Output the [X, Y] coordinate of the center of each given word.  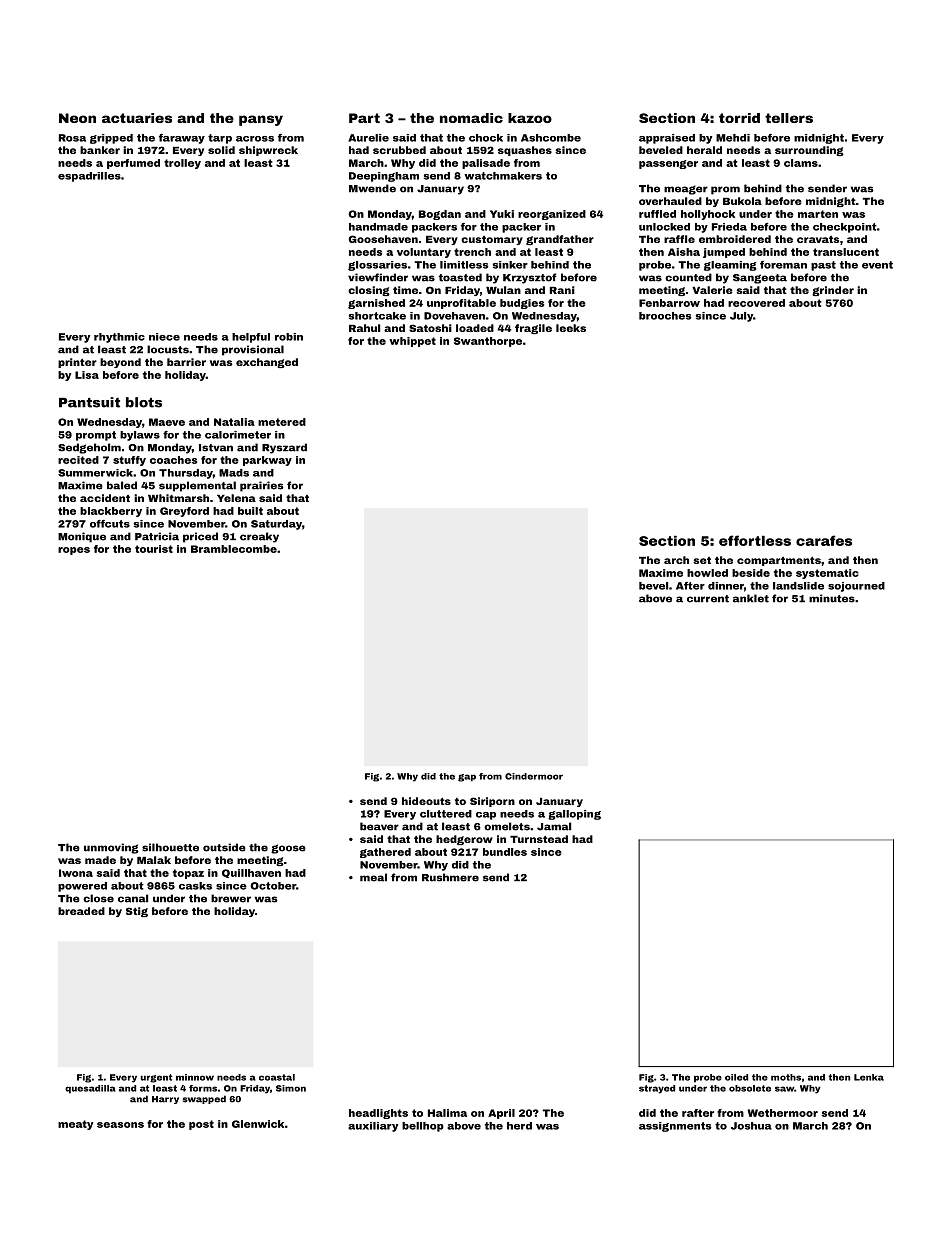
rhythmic [119, 338]
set [702, 560]
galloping [574, 815]
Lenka [869, 1077]
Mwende [372, 188]
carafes [824, 540]
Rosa [72, 138]
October [273, 886]
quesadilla [90, 1089]
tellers [789, 118]
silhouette [170, 847]
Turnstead [539, 839]
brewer [231, 898]
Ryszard [284, 448]
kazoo [530, 118]
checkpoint [845, 228]
